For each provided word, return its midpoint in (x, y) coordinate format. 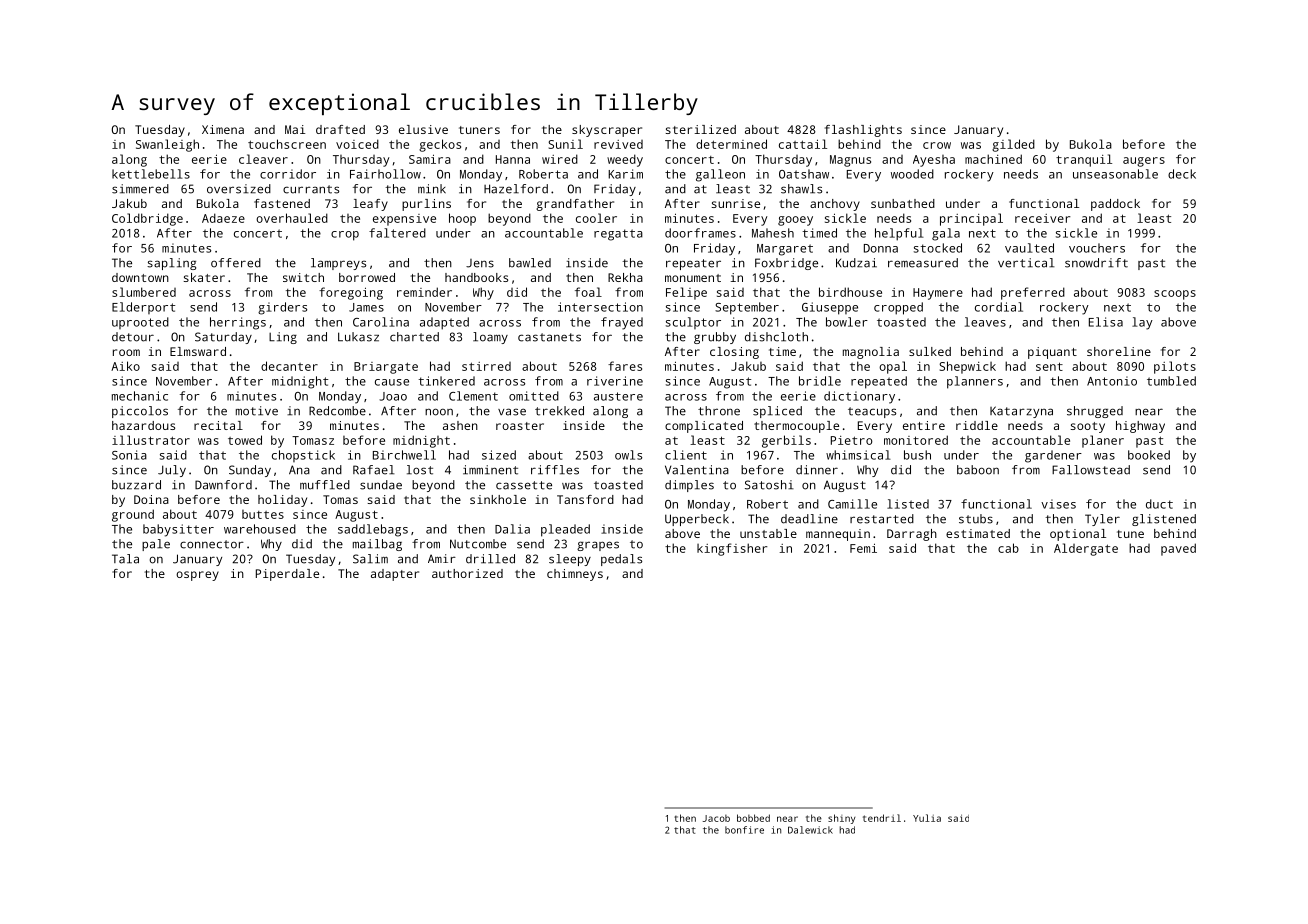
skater (204, 277)
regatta (618, 235)
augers (1144, 162)
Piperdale (287, 575)
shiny (841, 819)
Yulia (927, 818)
